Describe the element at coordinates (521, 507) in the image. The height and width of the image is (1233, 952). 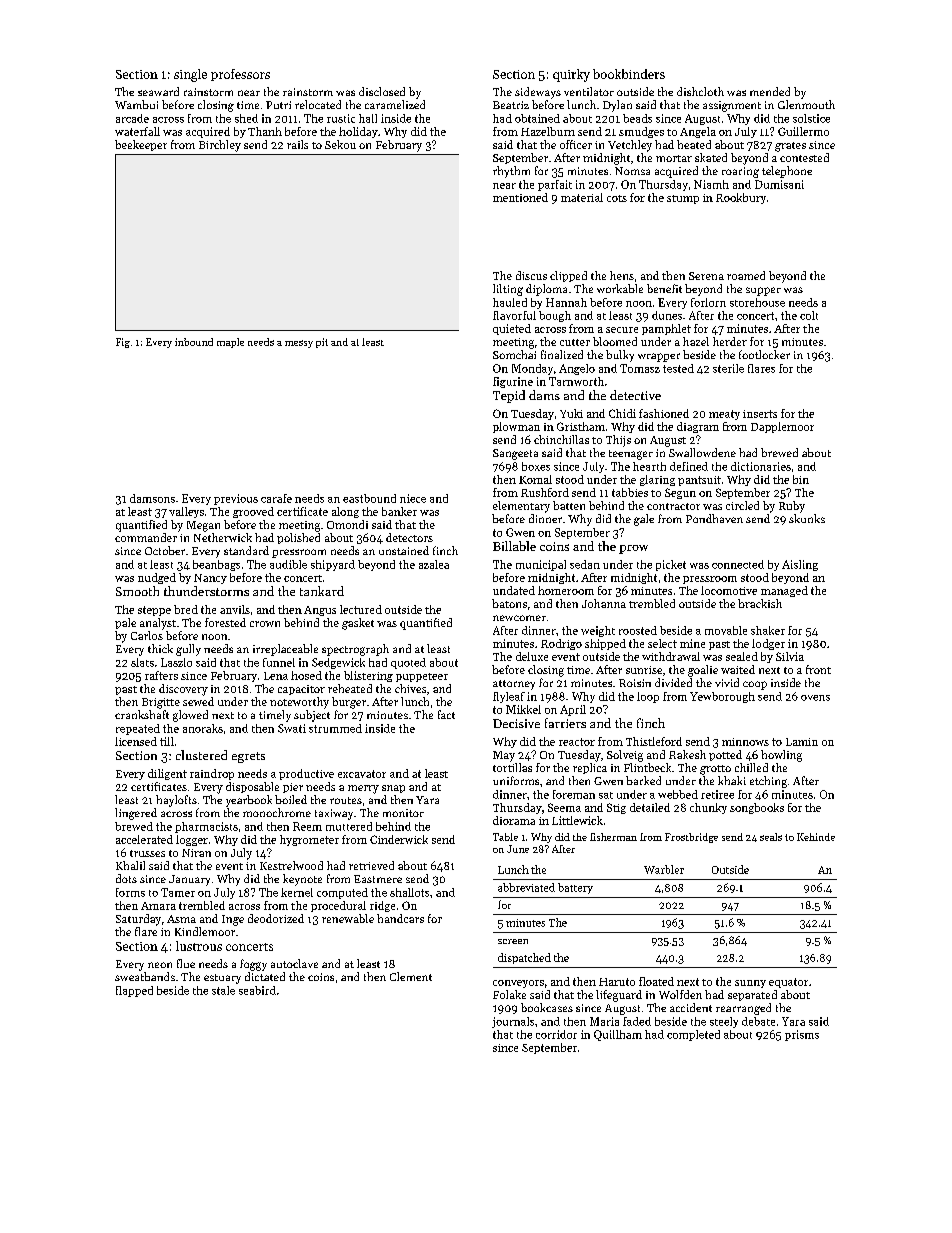
I see `elementary` at that location.
